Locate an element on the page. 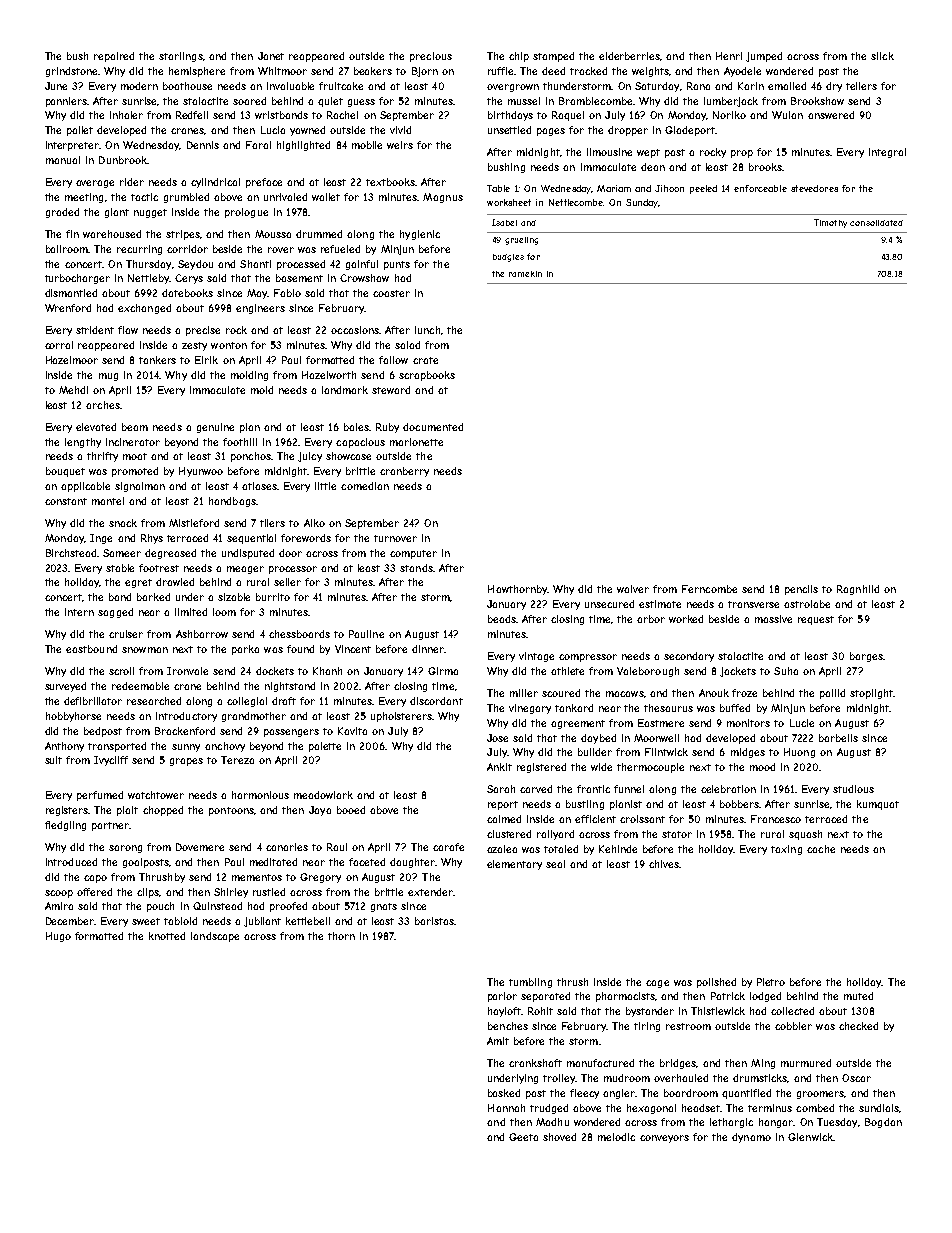  landscape is located at coordinates (215, 937).
